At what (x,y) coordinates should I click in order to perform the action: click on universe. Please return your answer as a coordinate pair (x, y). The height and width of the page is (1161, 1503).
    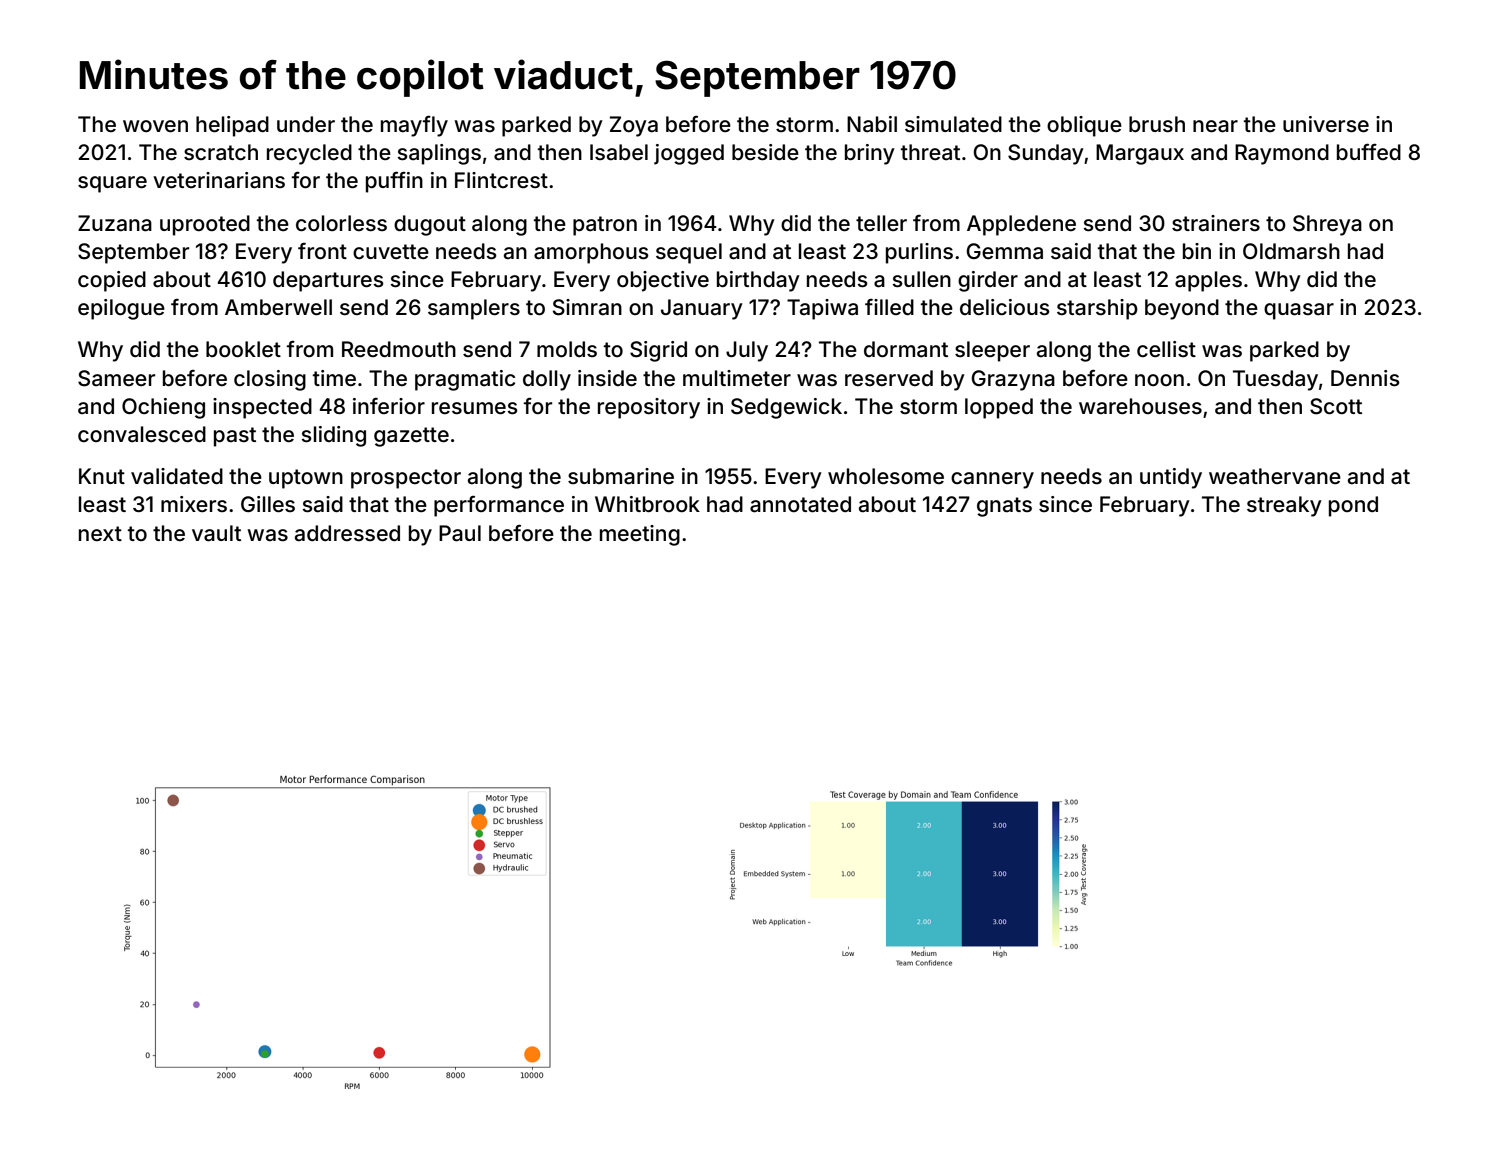
    Looking at the image, I should click on (1326, 124).
